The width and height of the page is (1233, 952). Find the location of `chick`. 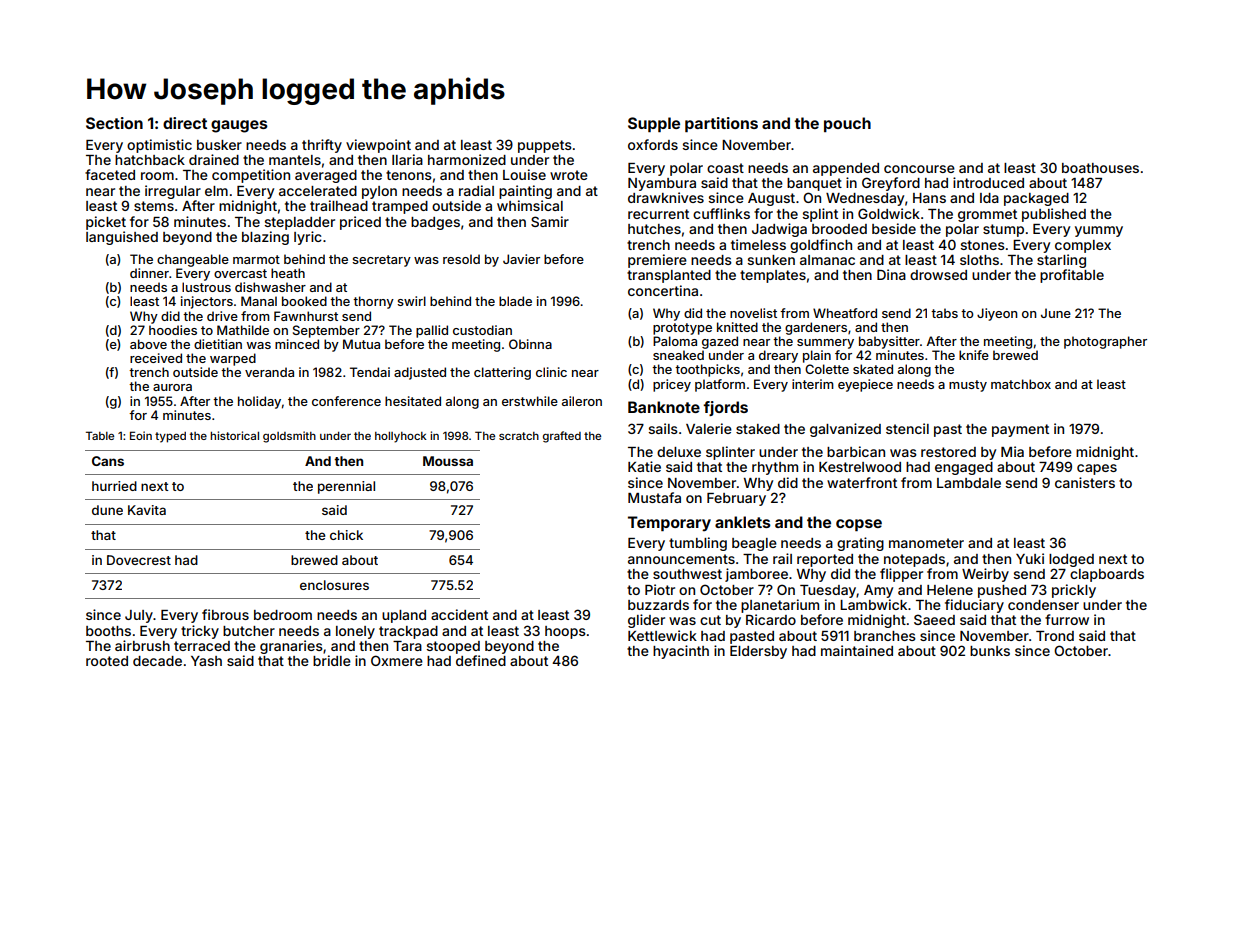

chick is located at coordinates (346, 535).
